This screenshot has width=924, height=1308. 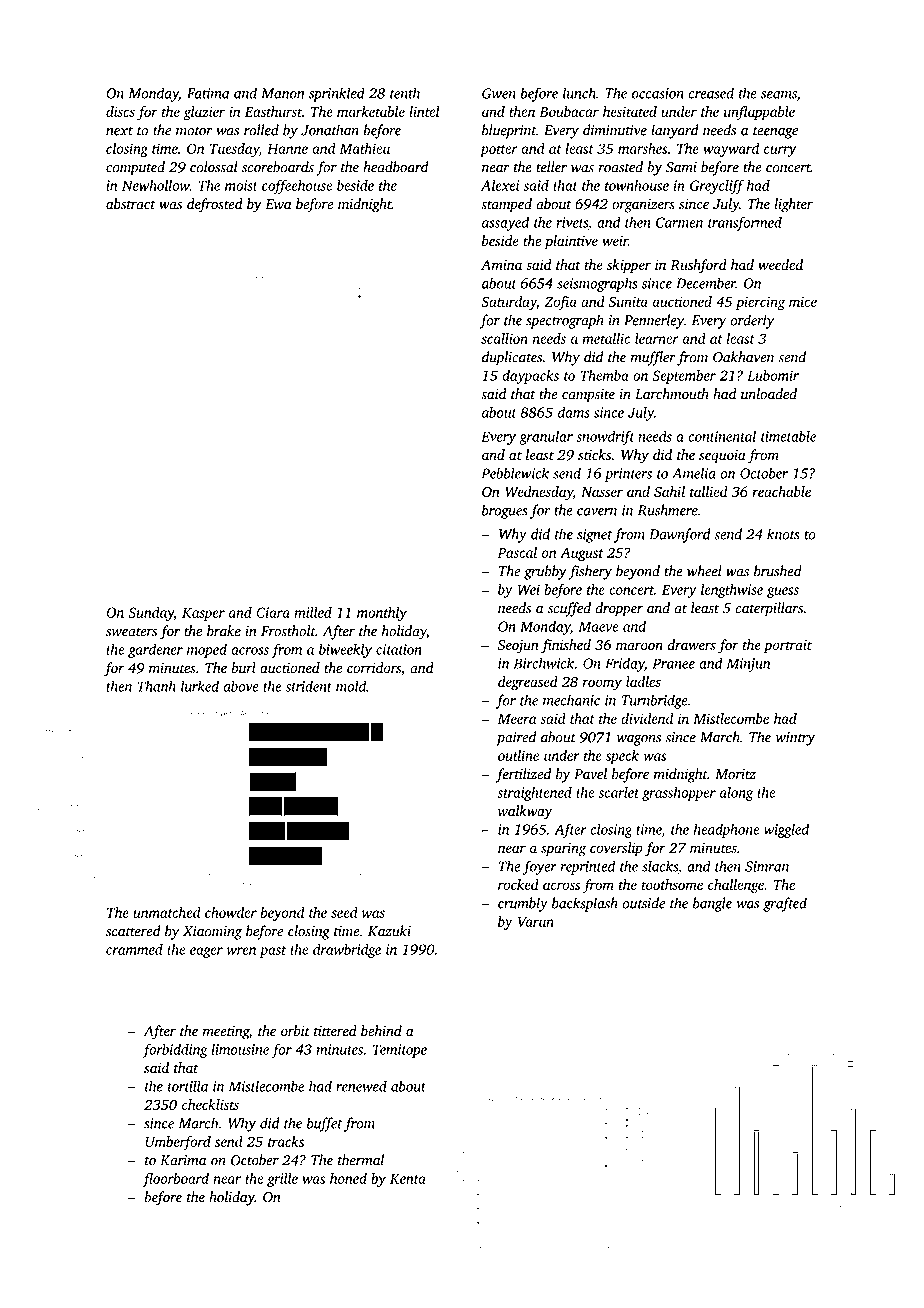 I want to click on seed, so click(x=344, y=912).
